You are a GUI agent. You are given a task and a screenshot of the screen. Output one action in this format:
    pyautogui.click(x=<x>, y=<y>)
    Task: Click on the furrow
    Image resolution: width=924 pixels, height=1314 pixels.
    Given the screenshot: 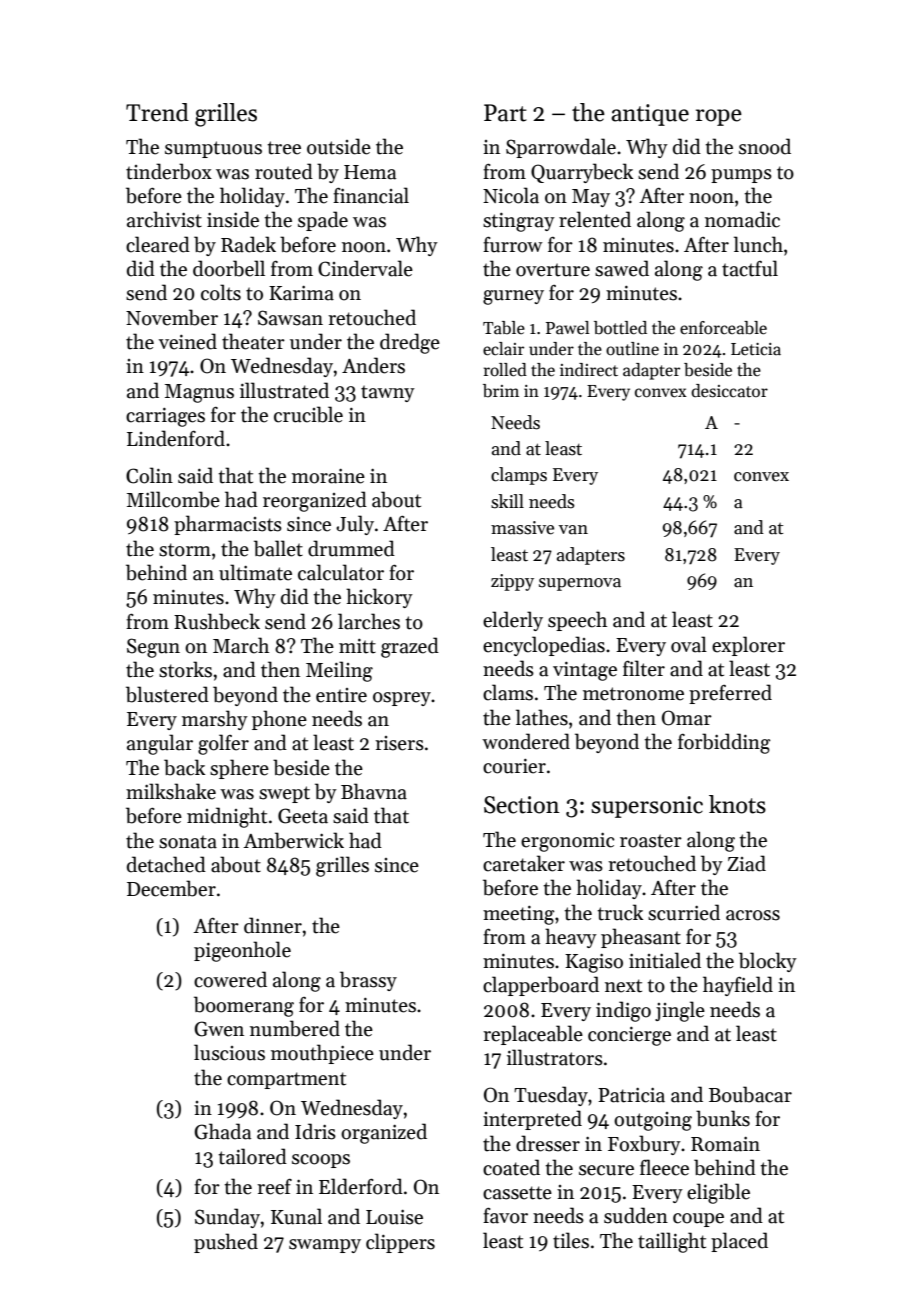 What is the action you would take?
    pyautogui.click(x=513, y=244)
